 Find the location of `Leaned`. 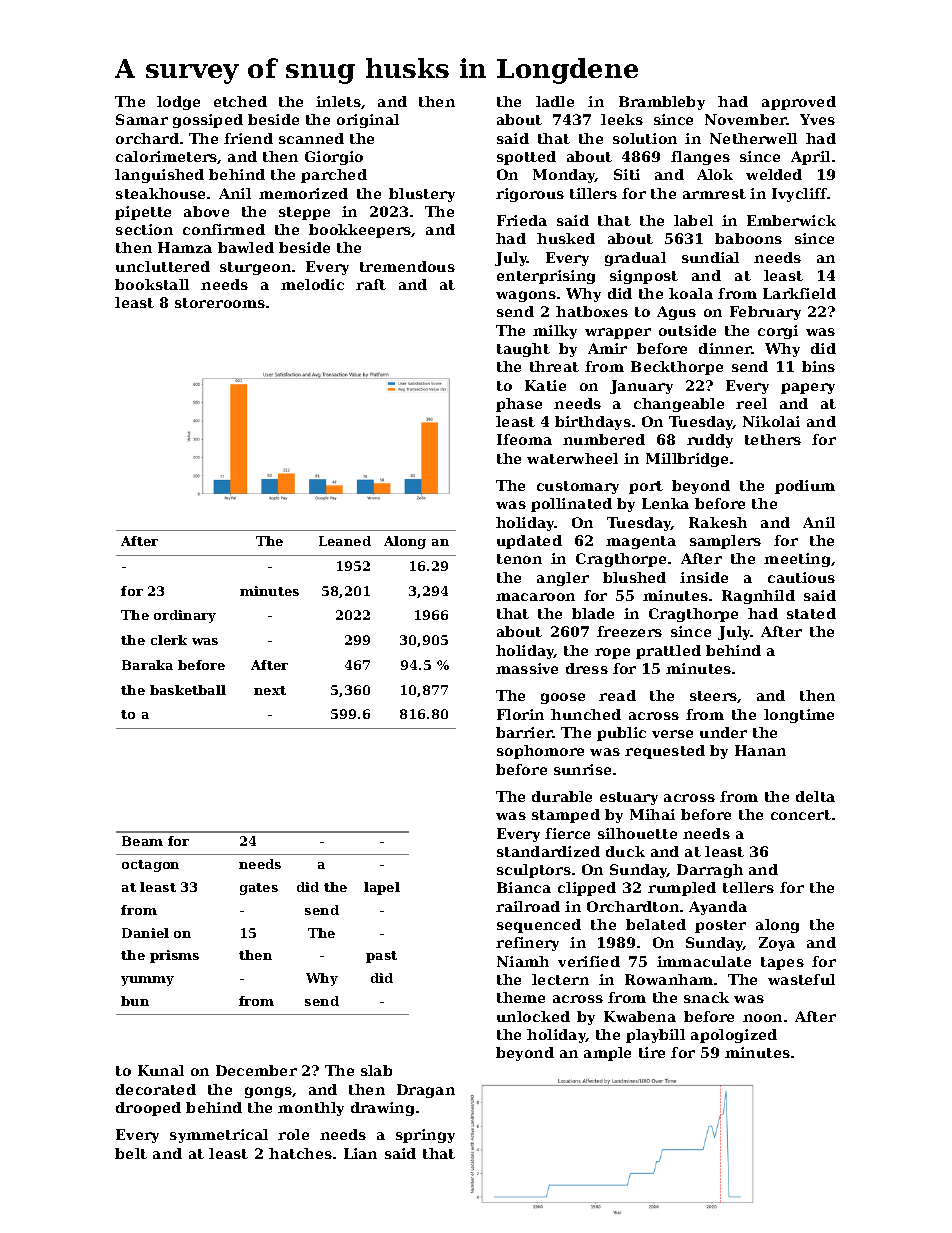

Leaned is located at coordinates (345, 541).
